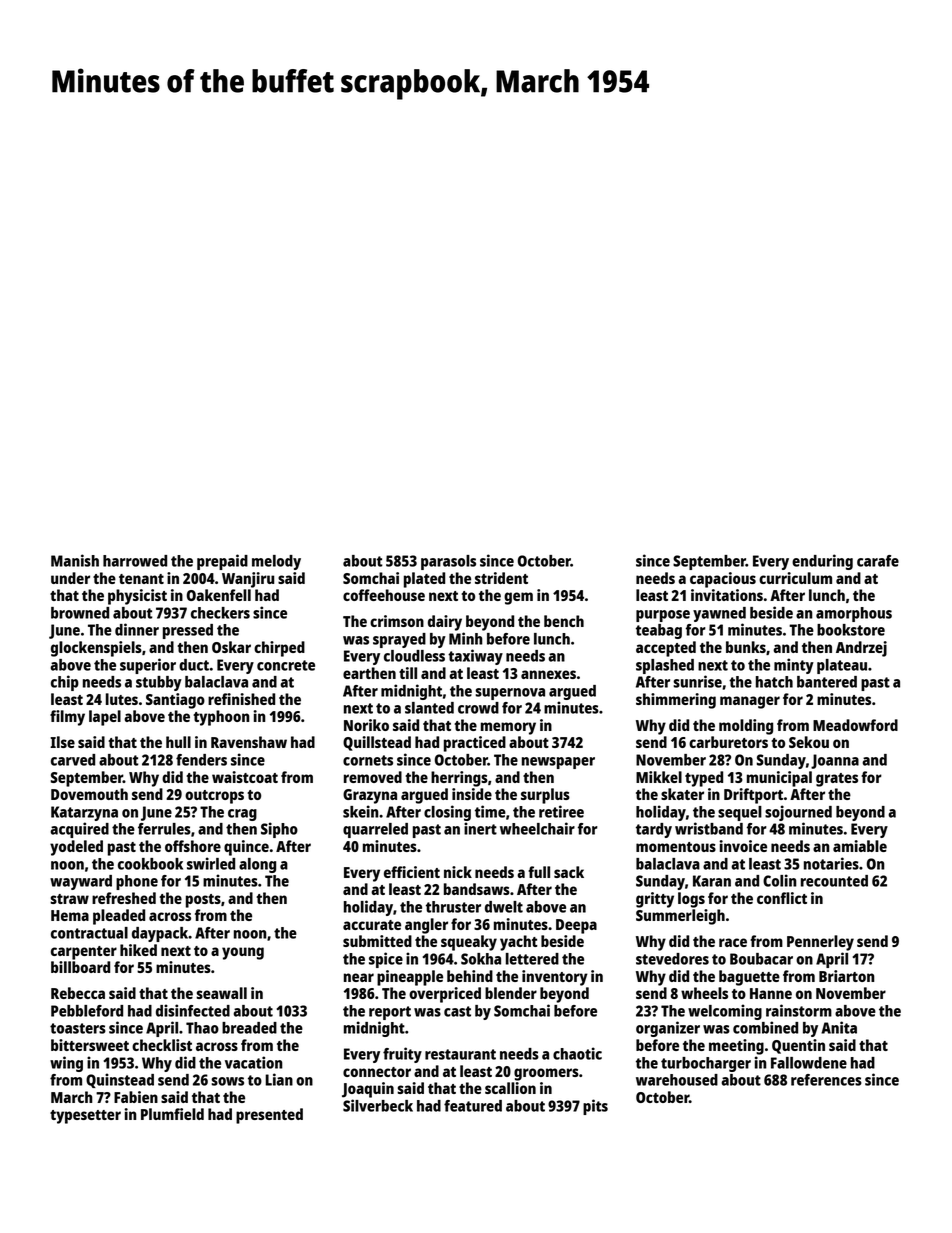 This page has width=952, height=1233. I want to click on recounted, so click(834, 881).
